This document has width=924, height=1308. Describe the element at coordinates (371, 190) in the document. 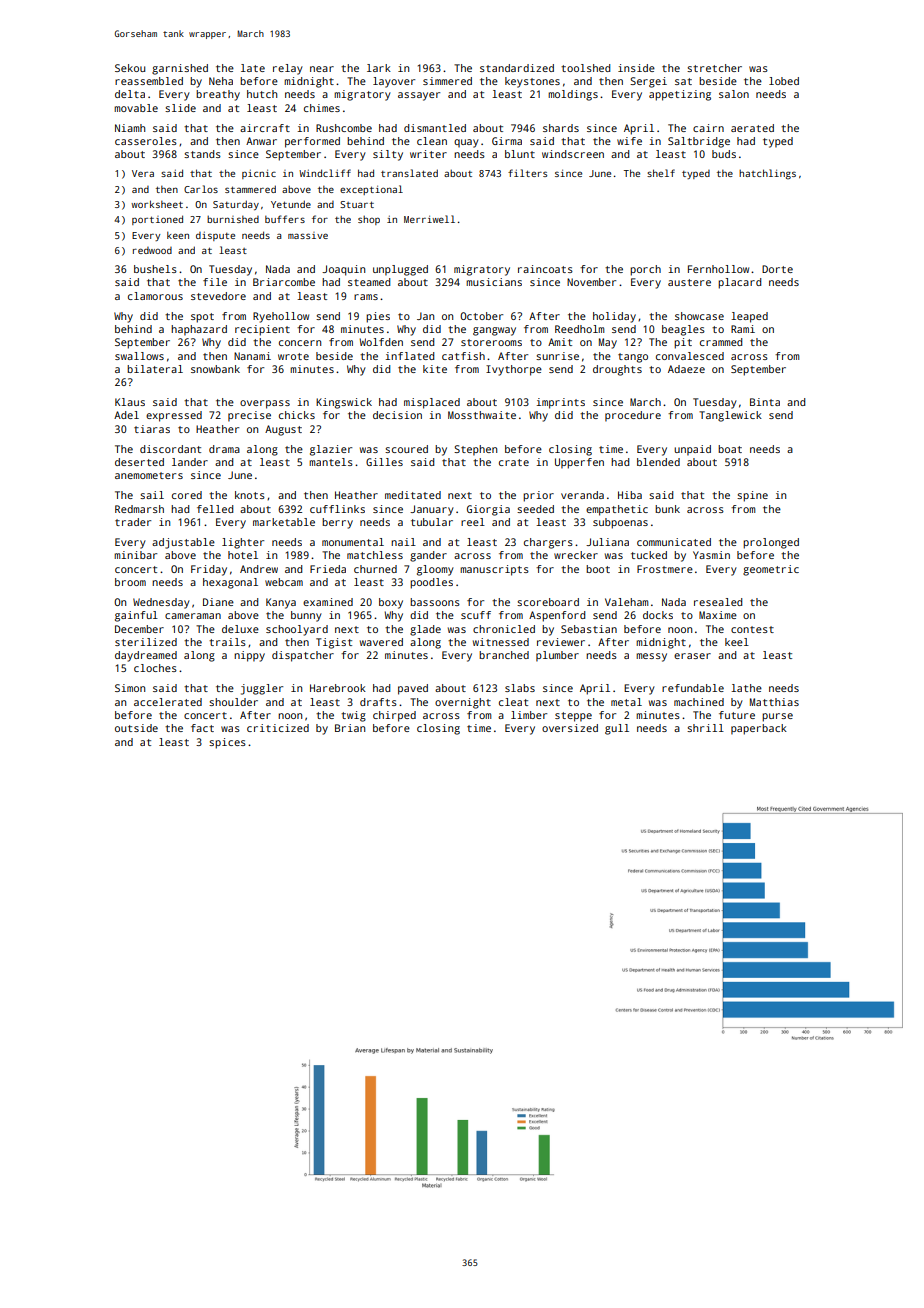

I see `exceptional` at that location.
